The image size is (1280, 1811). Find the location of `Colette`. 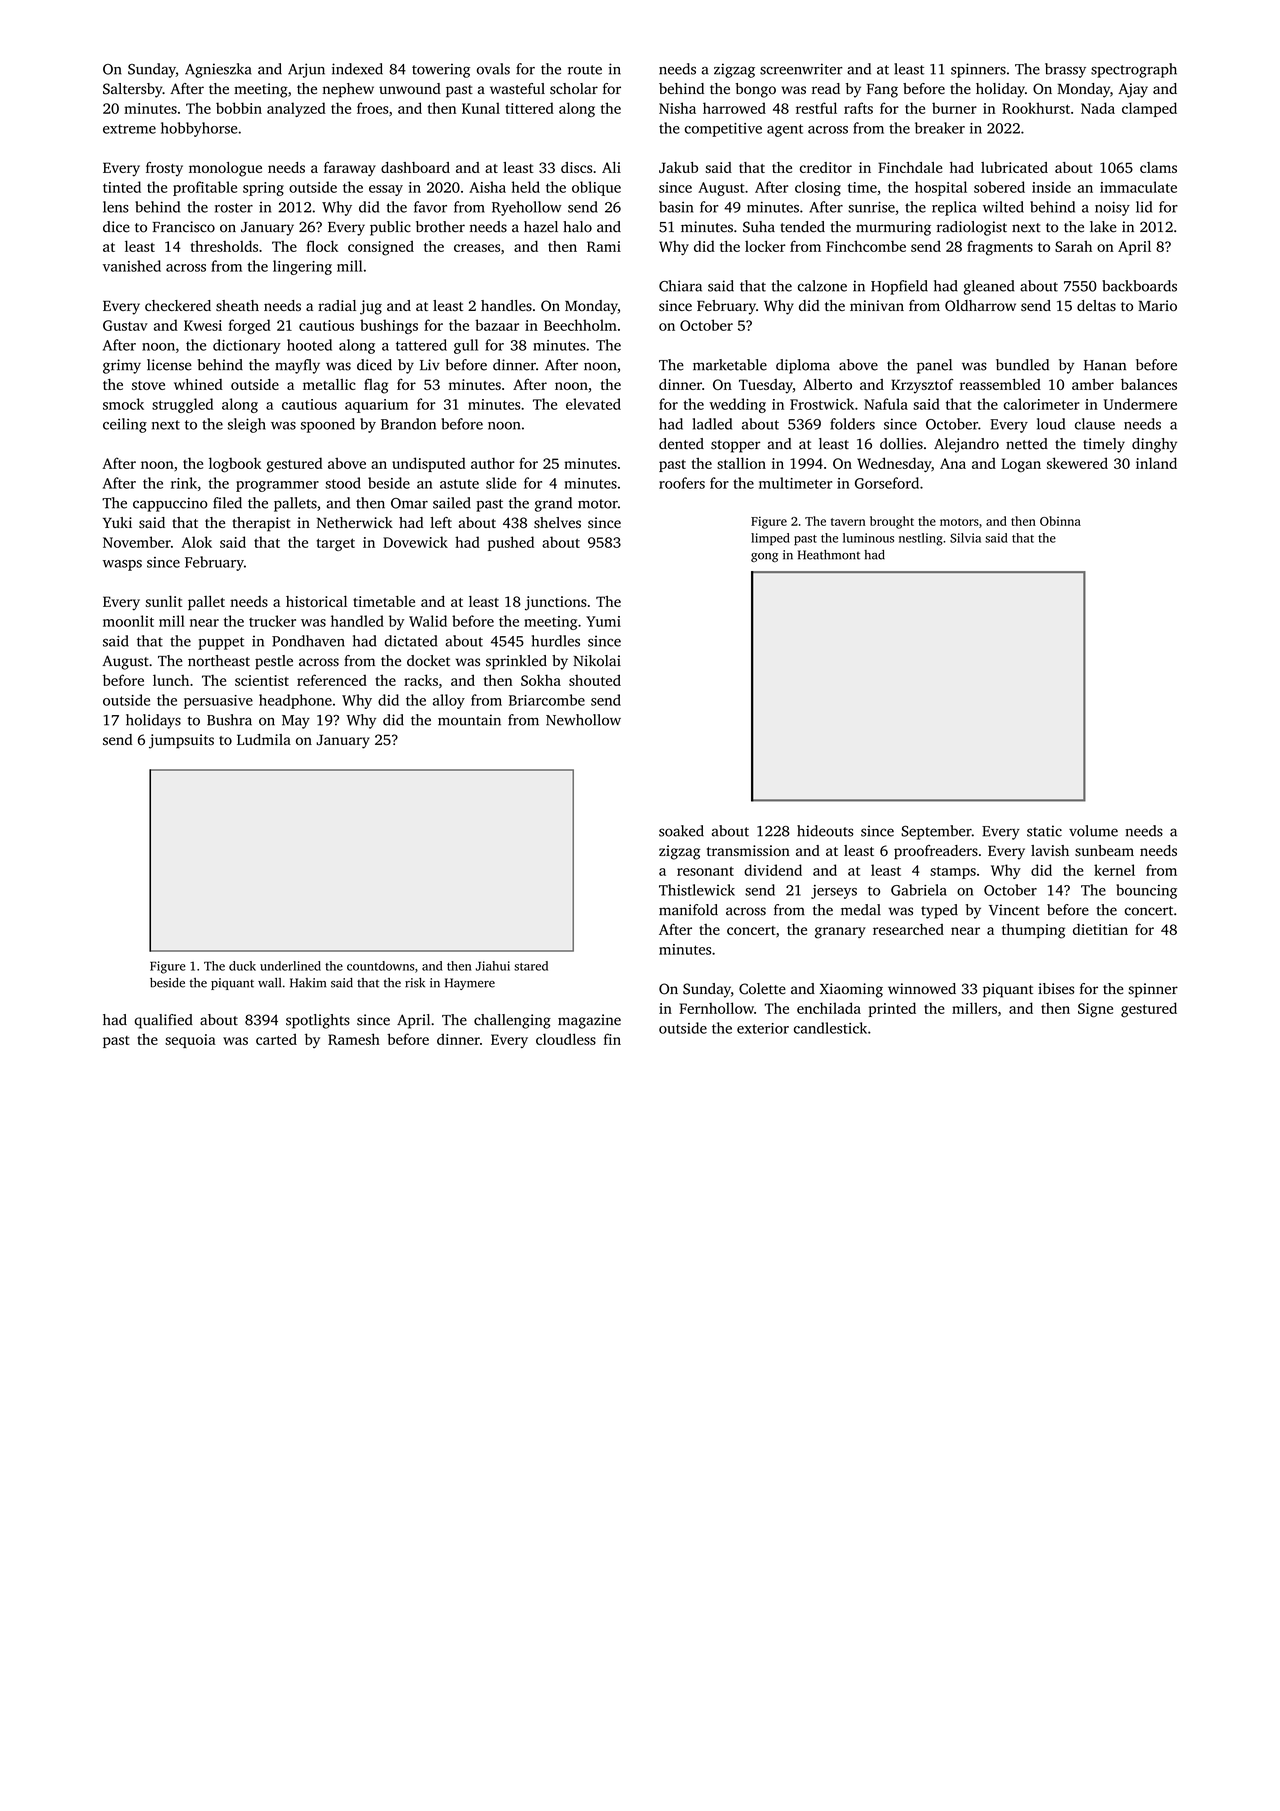

Colette is located at coordinates (762, 989).
